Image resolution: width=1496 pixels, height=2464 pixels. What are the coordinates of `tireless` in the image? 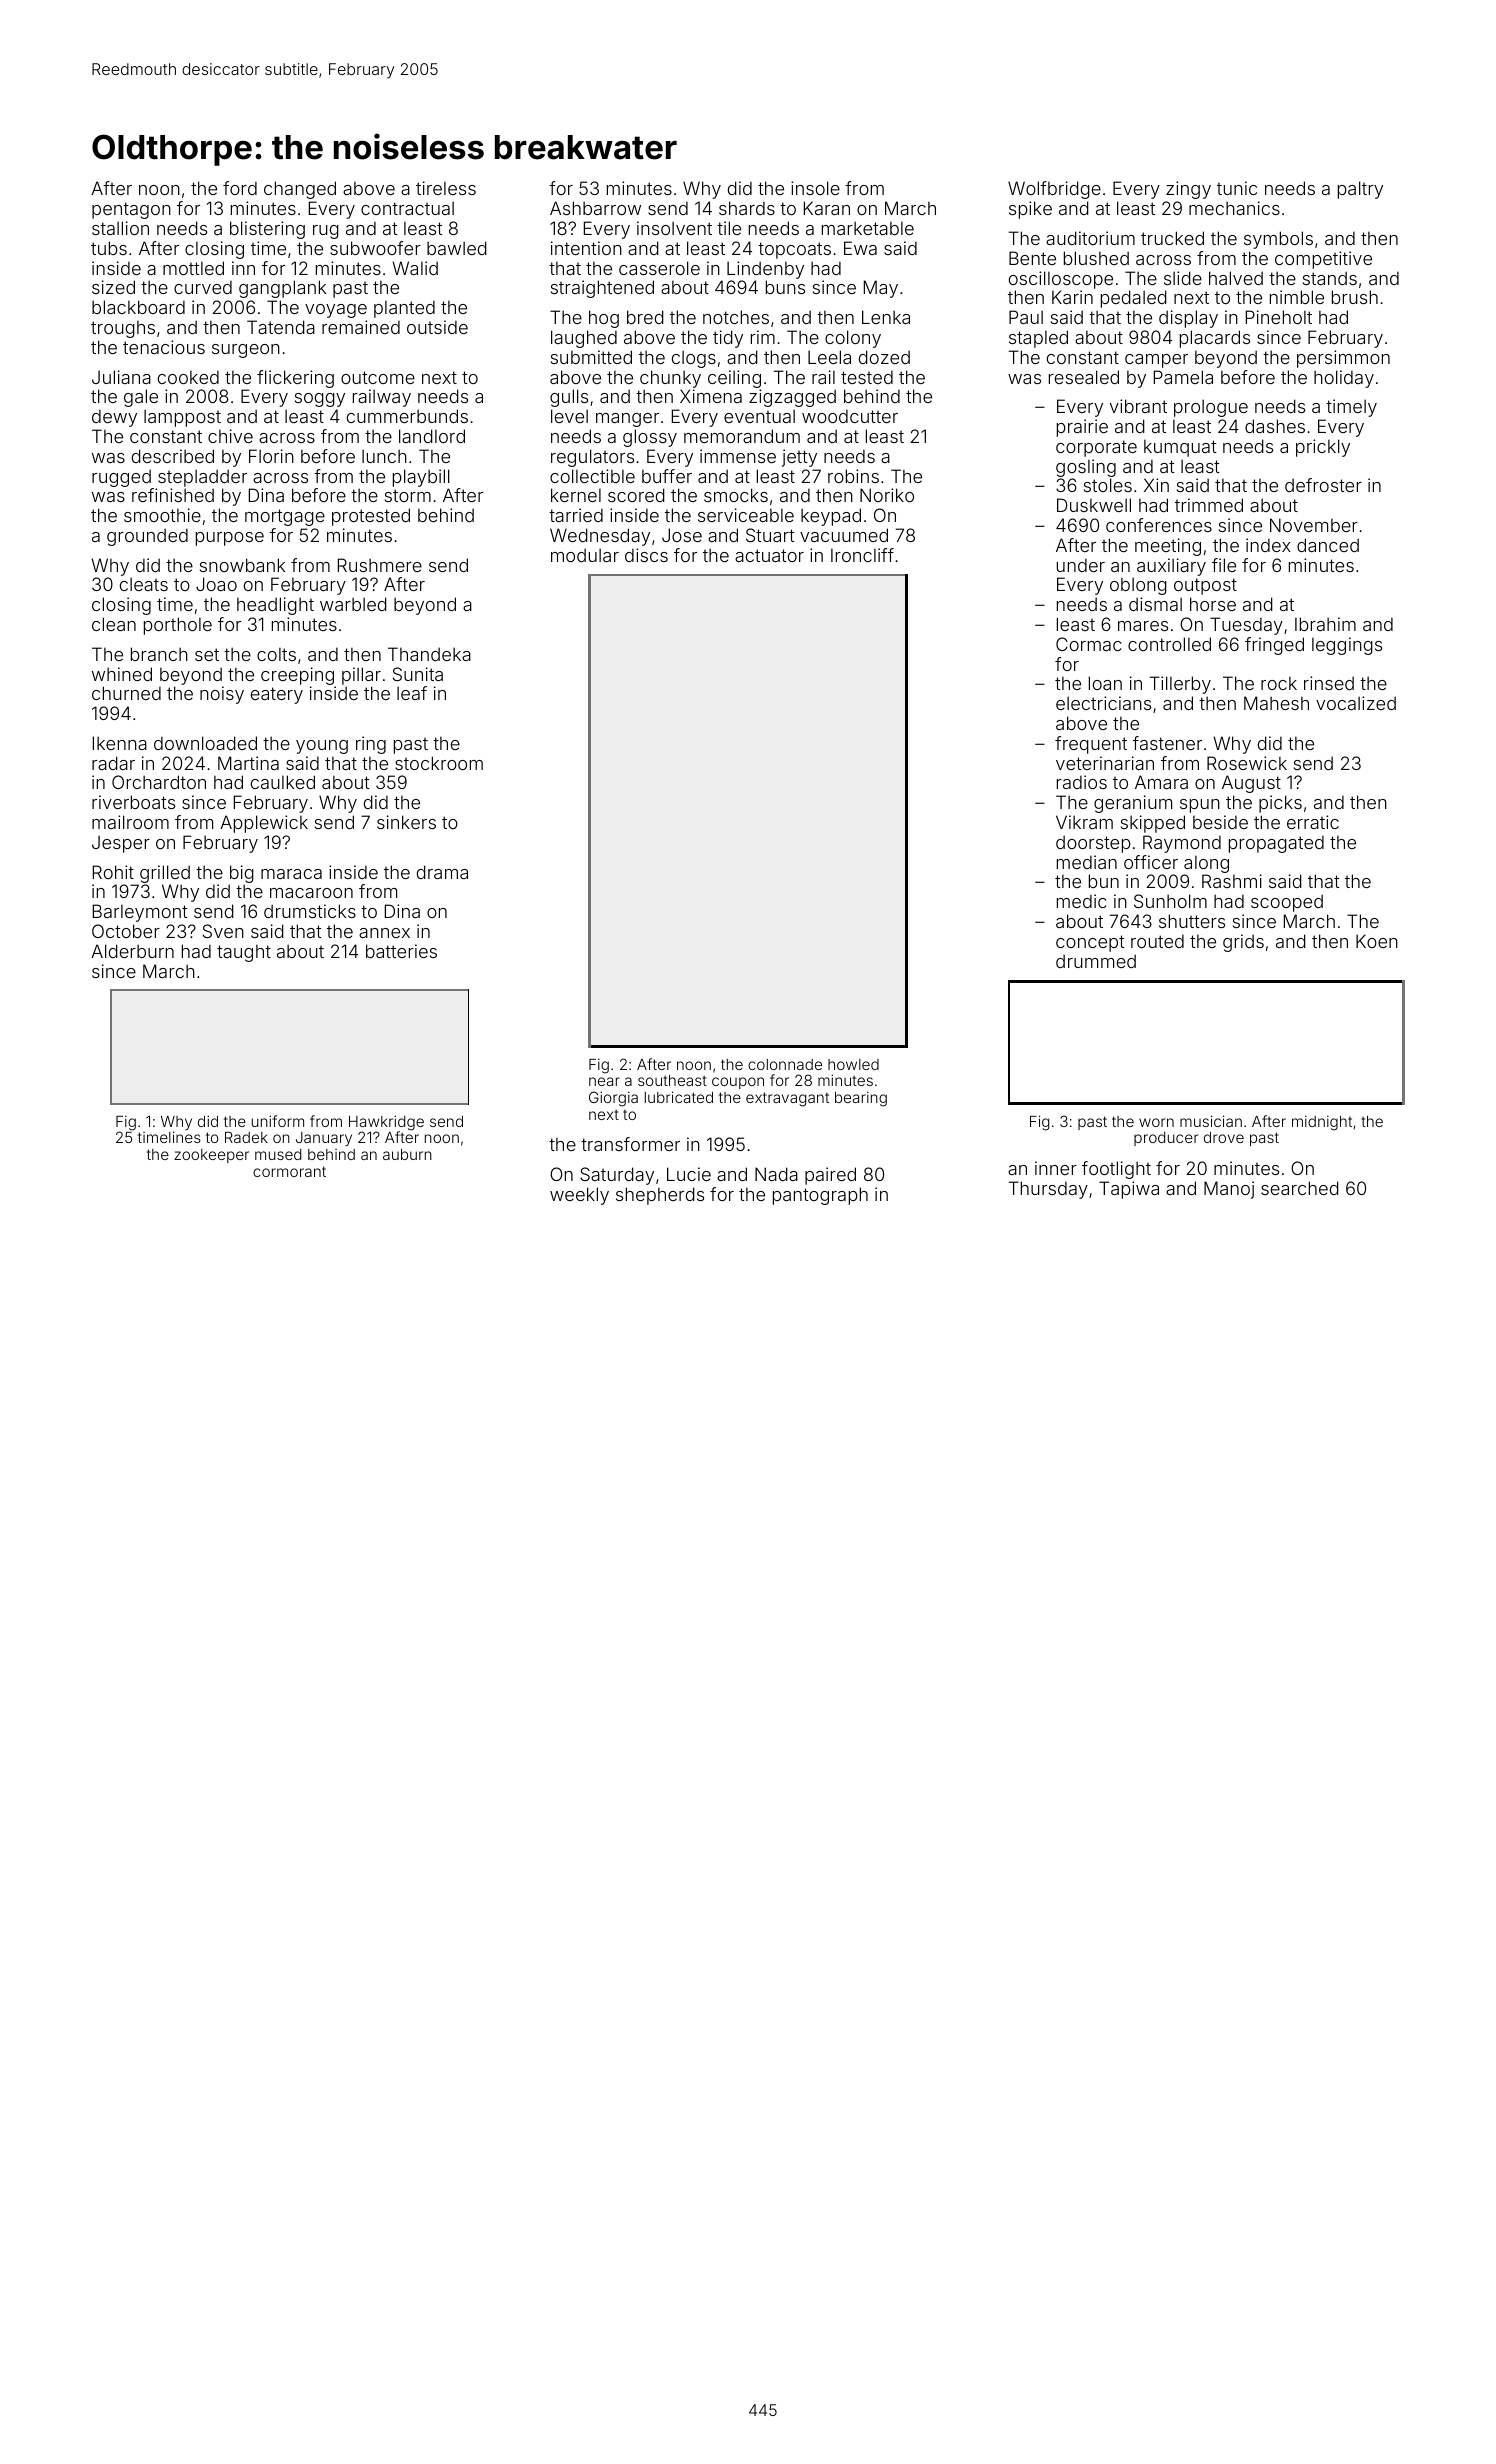 It's located at (446, 188).
